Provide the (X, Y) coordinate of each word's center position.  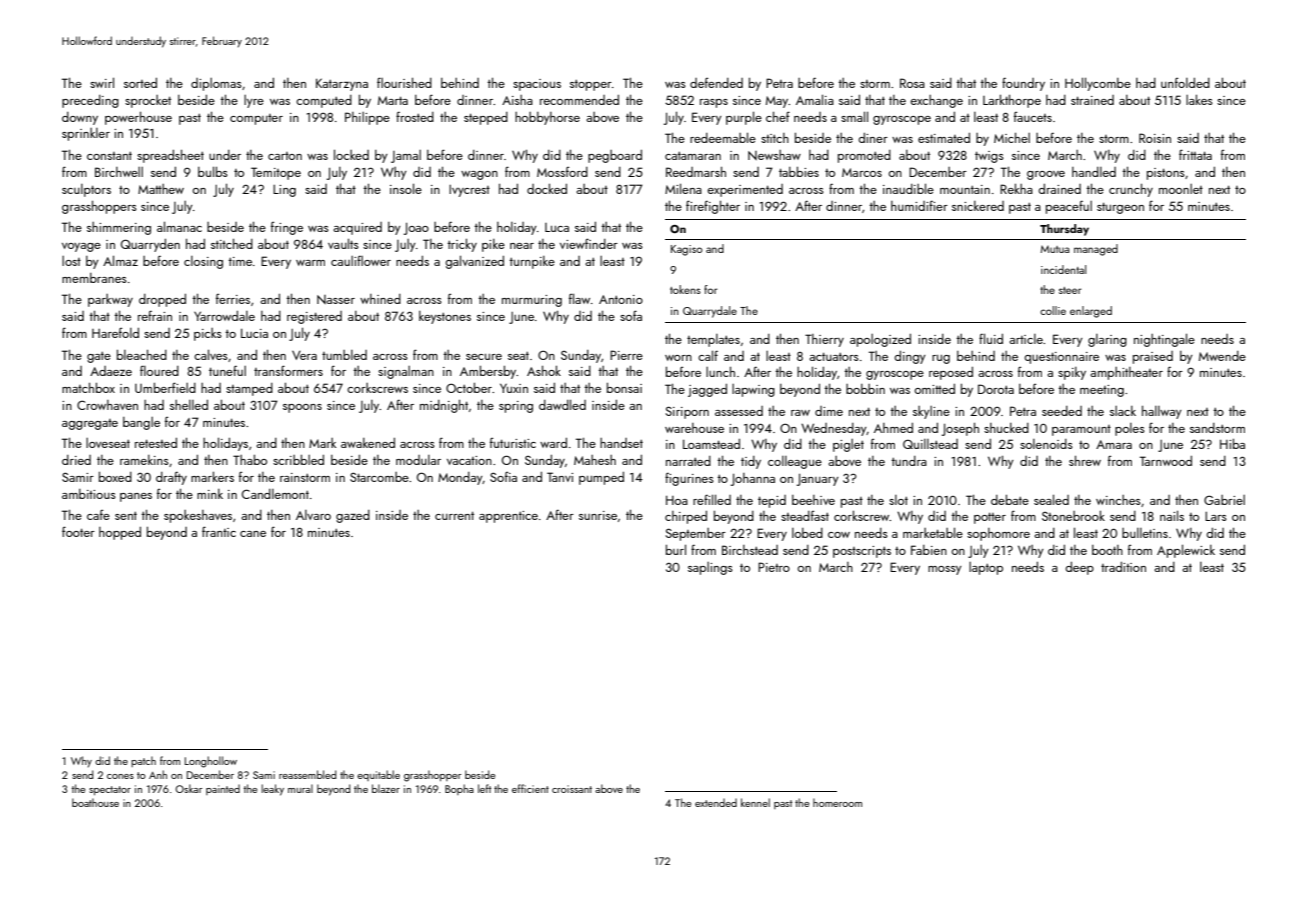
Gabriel (1224, 500)
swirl (102, 82)
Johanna (753, 479)
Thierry (824, 340)
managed (1096, 250)
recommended (579, 100)
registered (314, 317)
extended (716, 802)
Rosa (912, 83)
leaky (272, 790)
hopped (120, 533)
